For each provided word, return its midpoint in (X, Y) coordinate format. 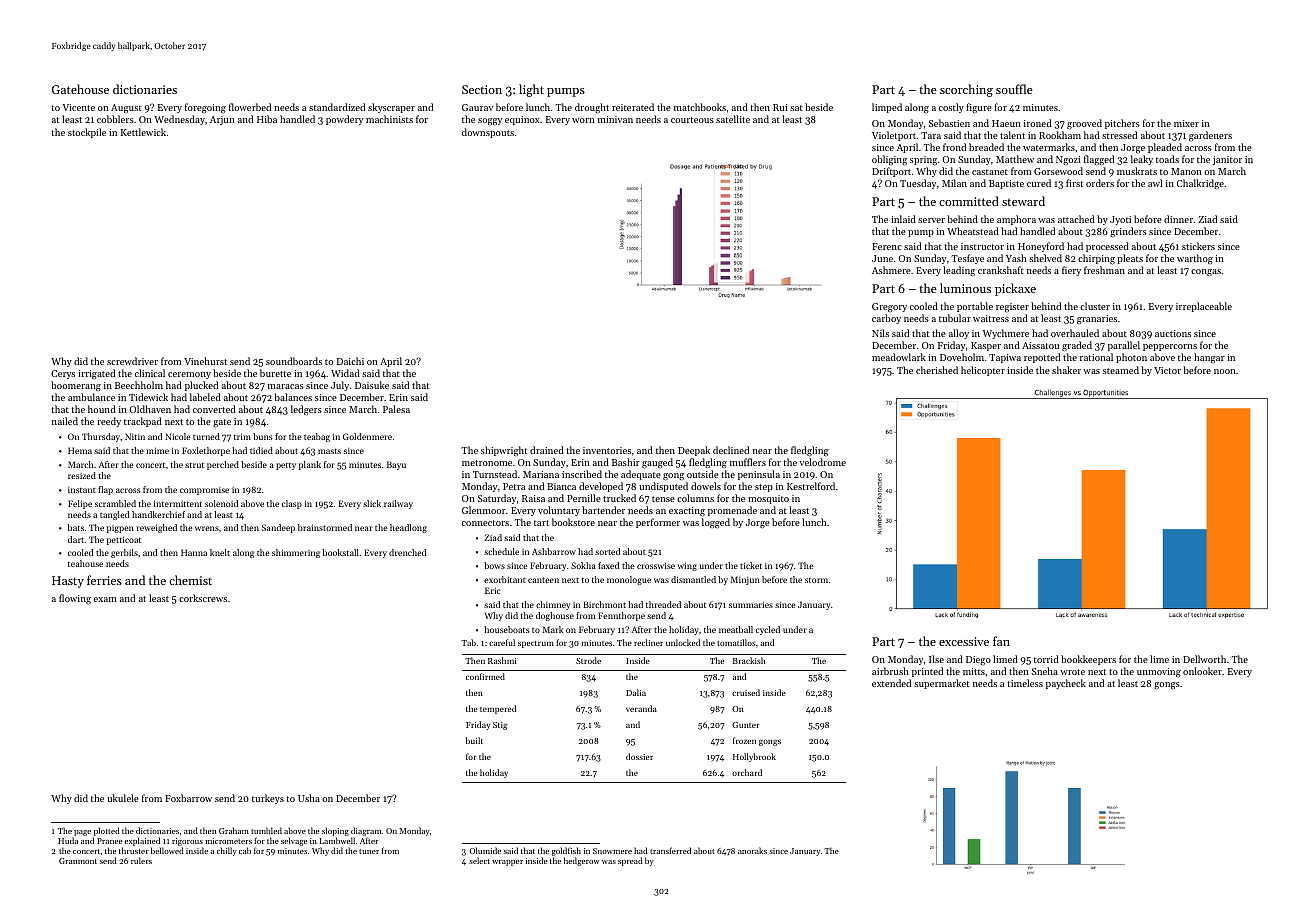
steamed (1121, 370)
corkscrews (203, 598)
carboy (886, 319)
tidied (261, 450)
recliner (648, 642)
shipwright (504, 451)
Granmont (78, 861)
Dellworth (1204, 659)
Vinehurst (205, 361)
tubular (955, 318)
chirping (1096, 259)
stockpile (87, 133)
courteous (692, 120)
